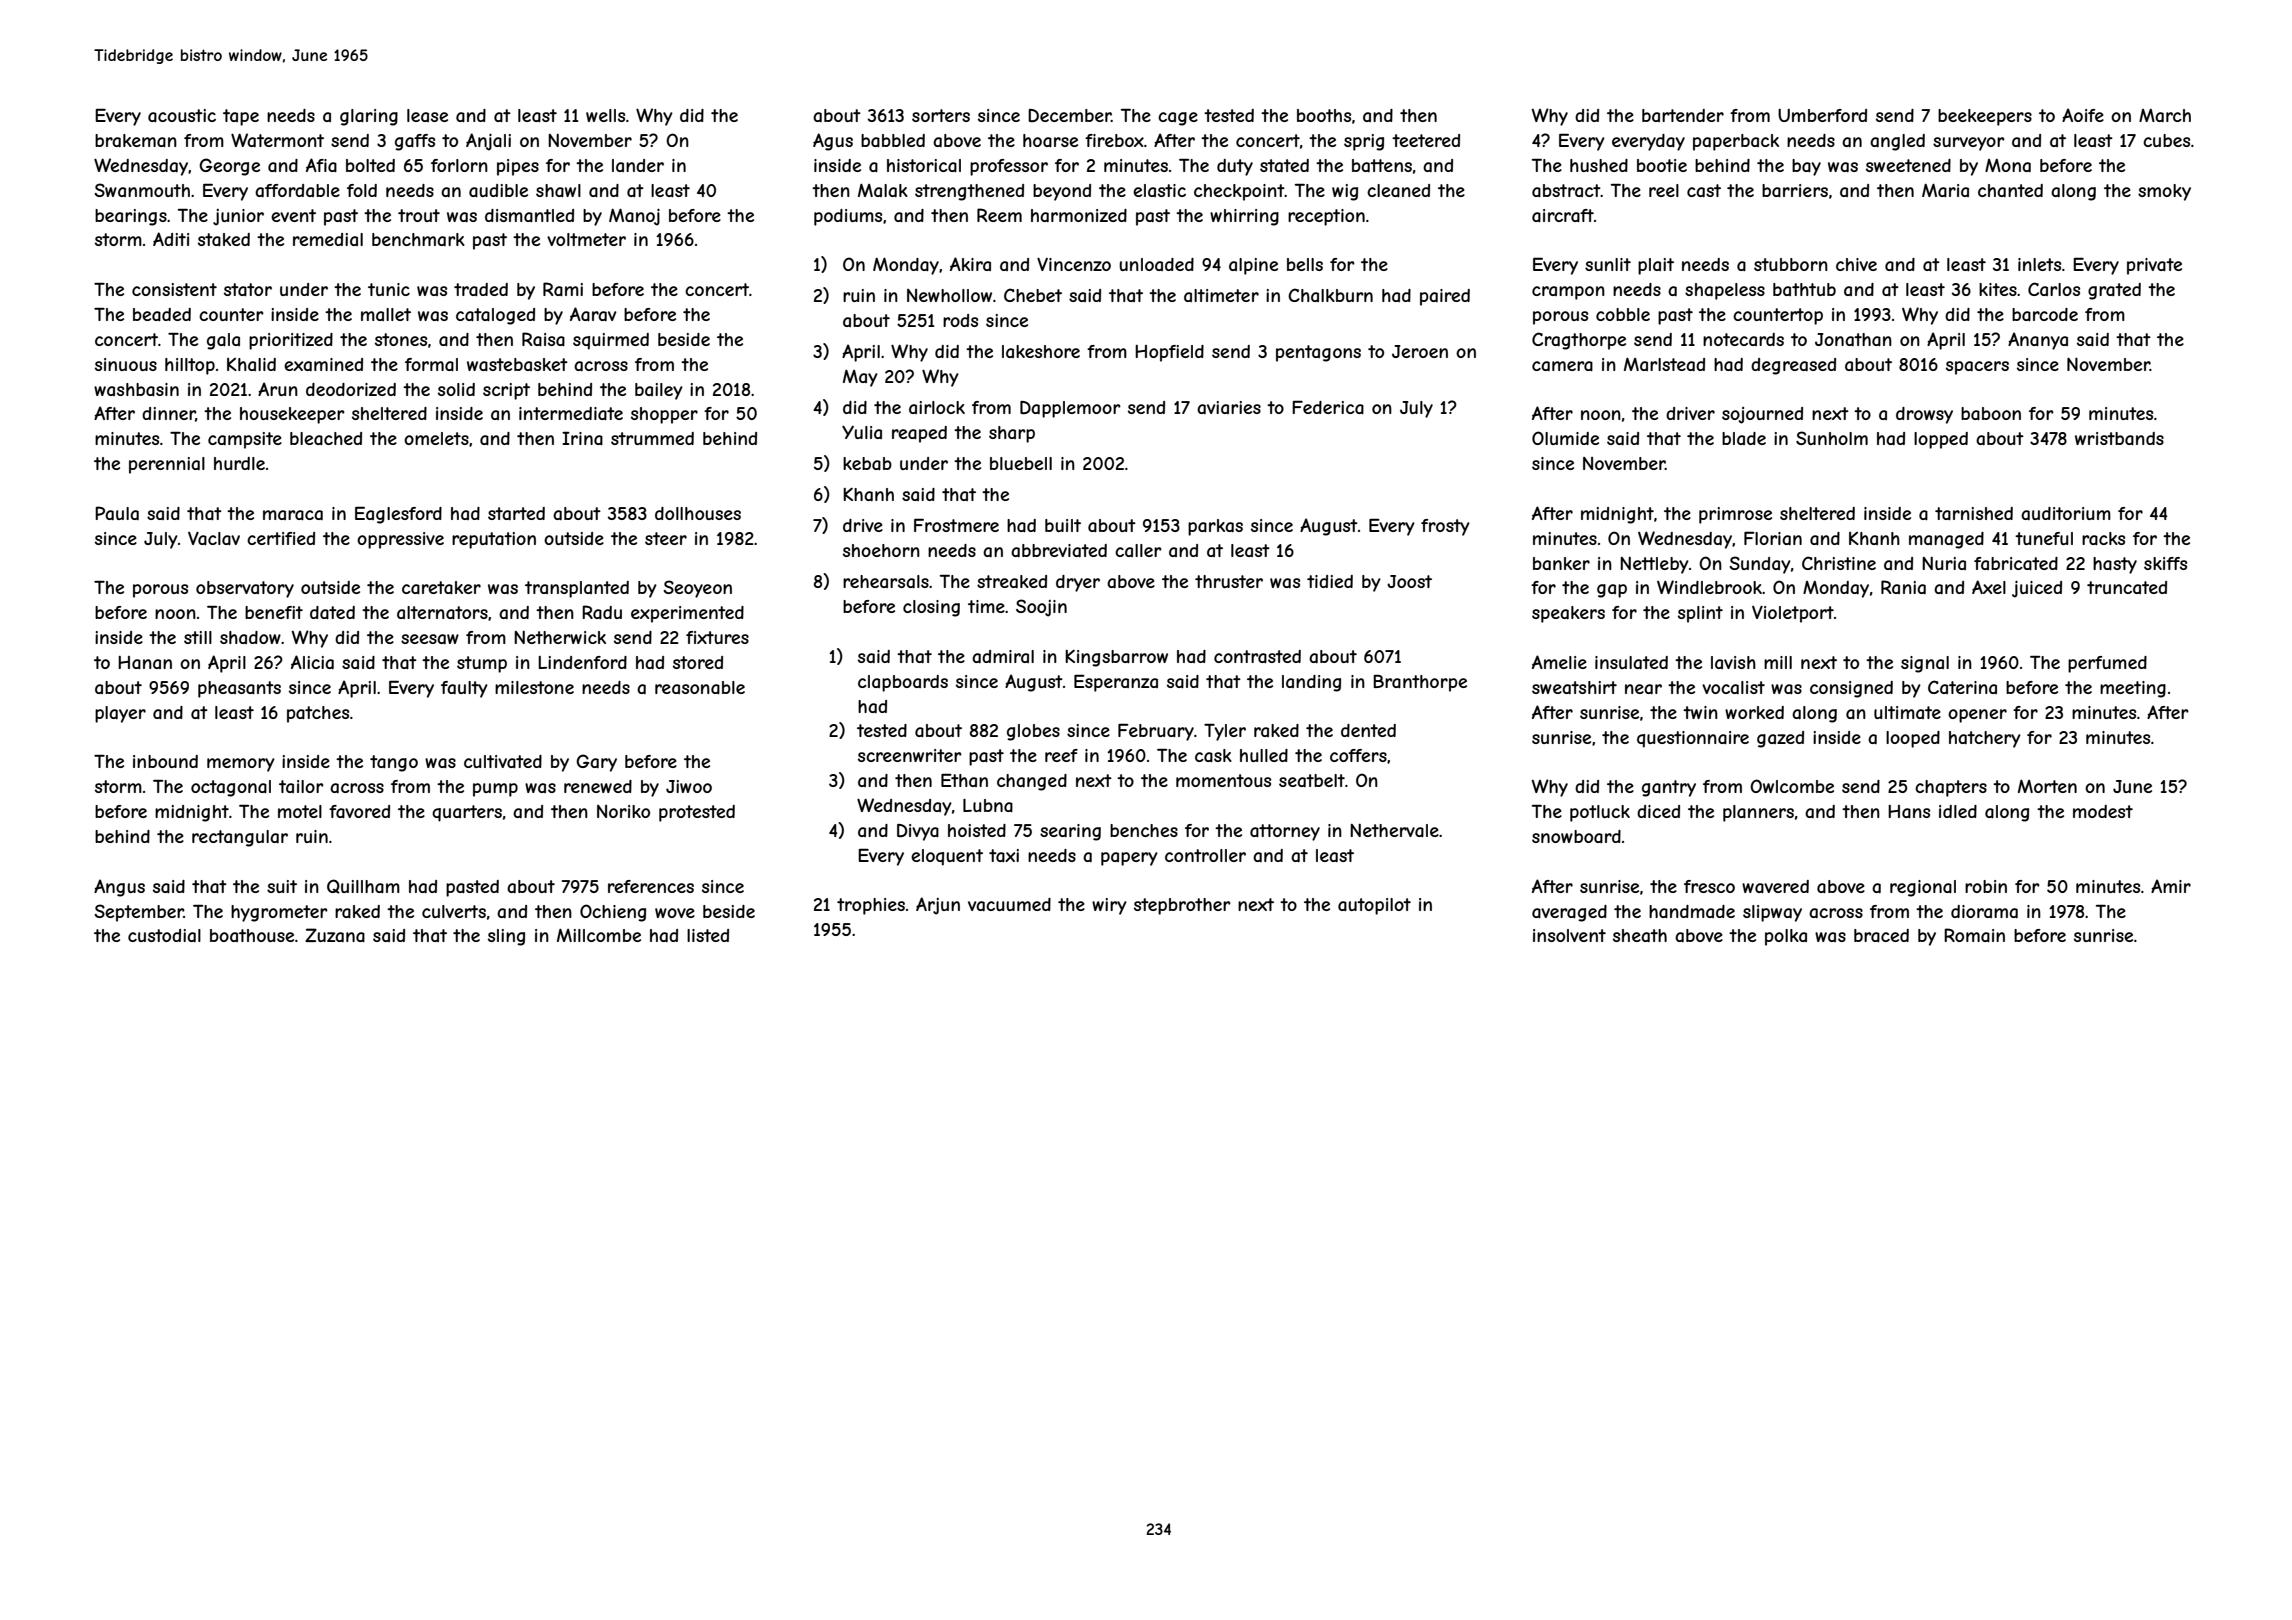  Describe the element at coordinates (326, 438) in the screenshot. I see `bleached` at that location.
